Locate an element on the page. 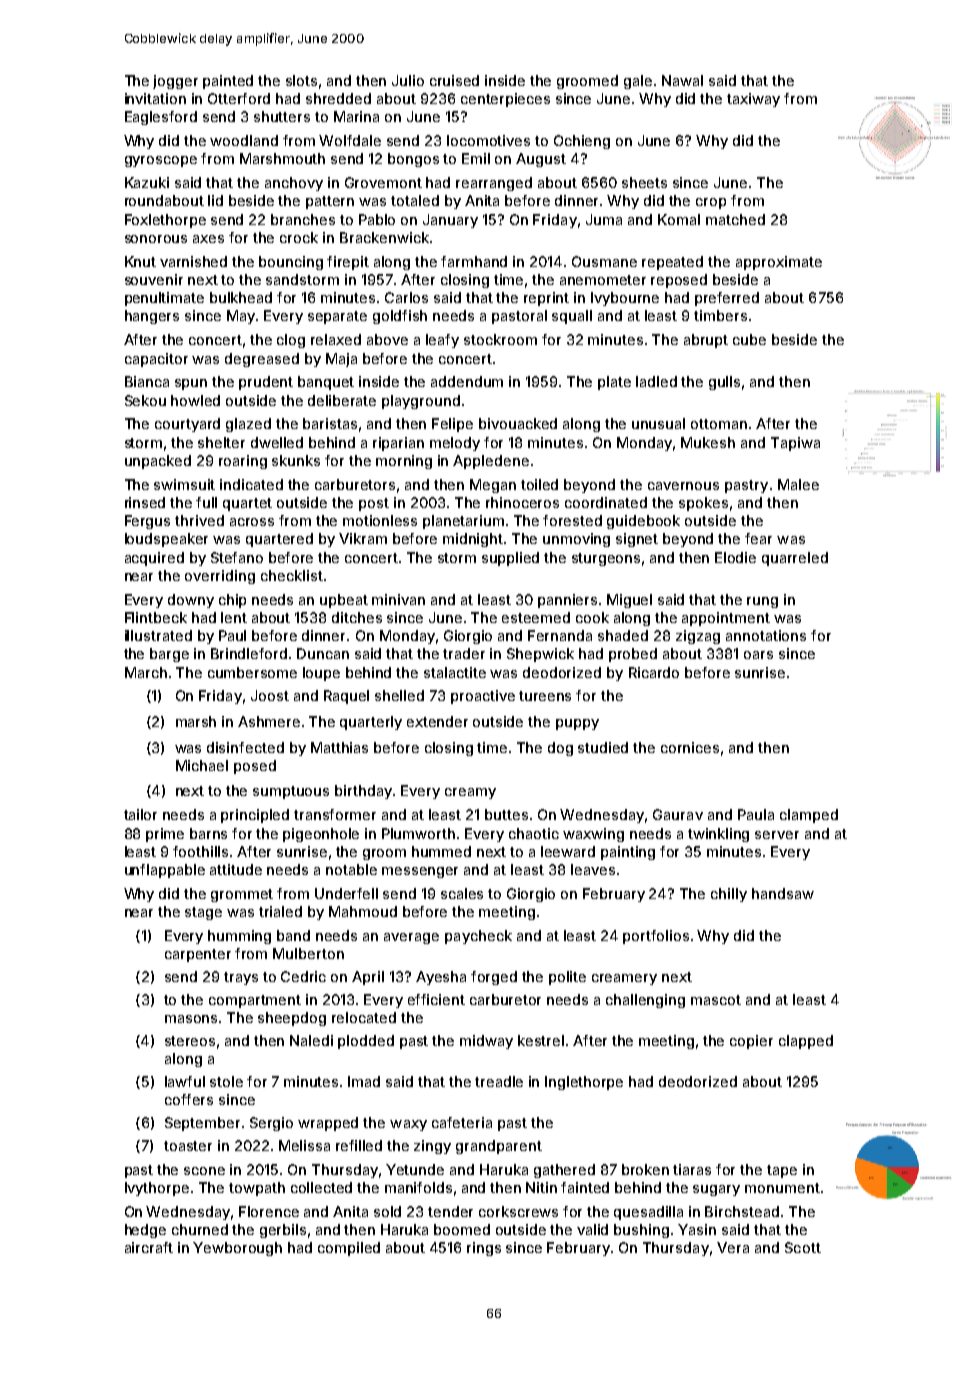  Vikram is located at coordinates (363, 538).
